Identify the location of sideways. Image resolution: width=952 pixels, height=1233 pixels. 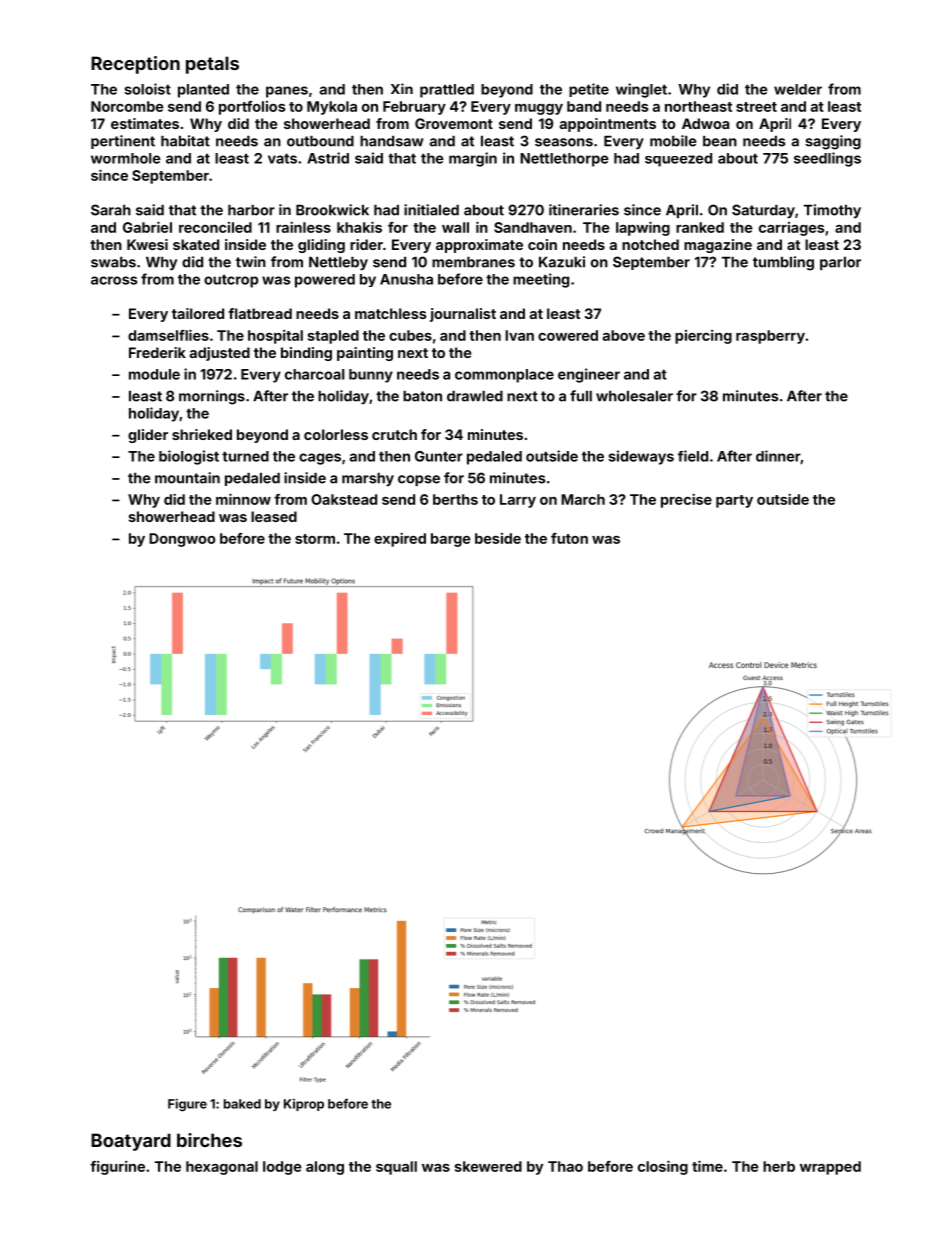
(641, 457).
